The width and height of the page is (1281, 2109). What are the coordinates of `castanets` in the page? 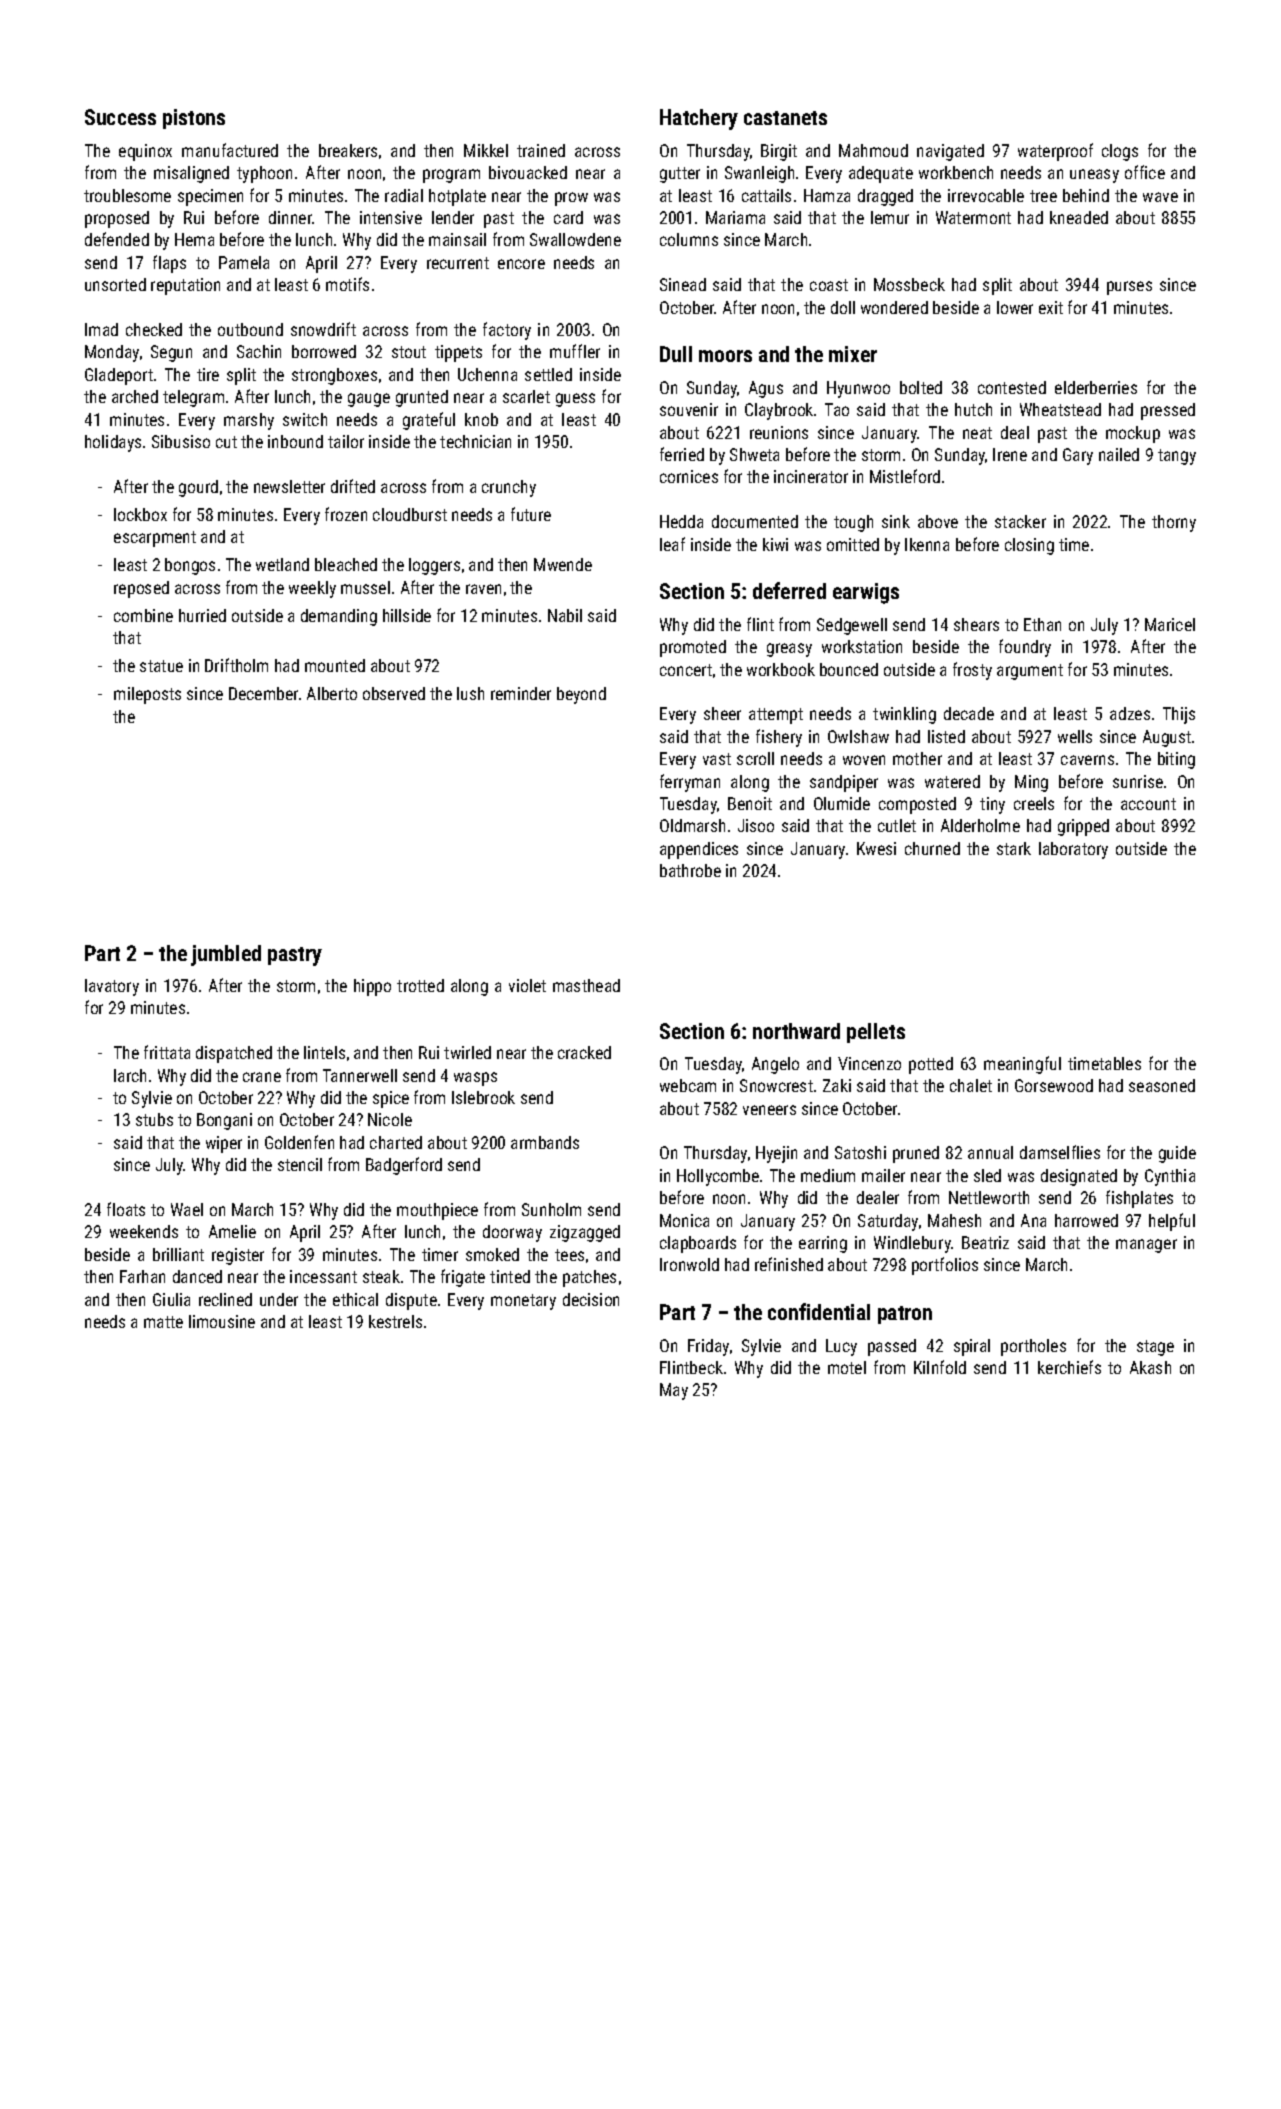 It's located at (785, 118).
